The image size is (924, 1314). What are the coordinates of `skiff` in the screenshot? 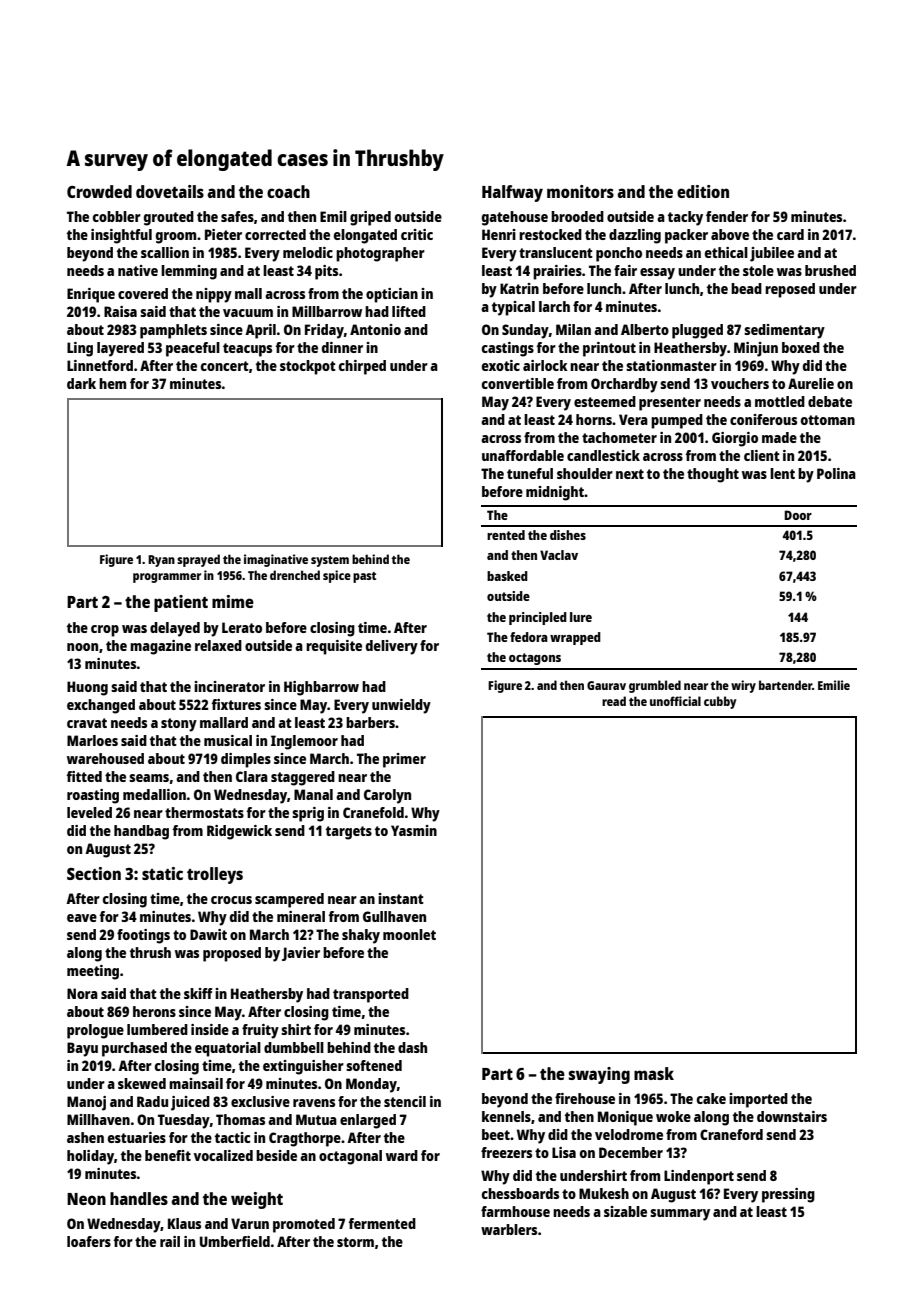 It's located at (198, 993).
